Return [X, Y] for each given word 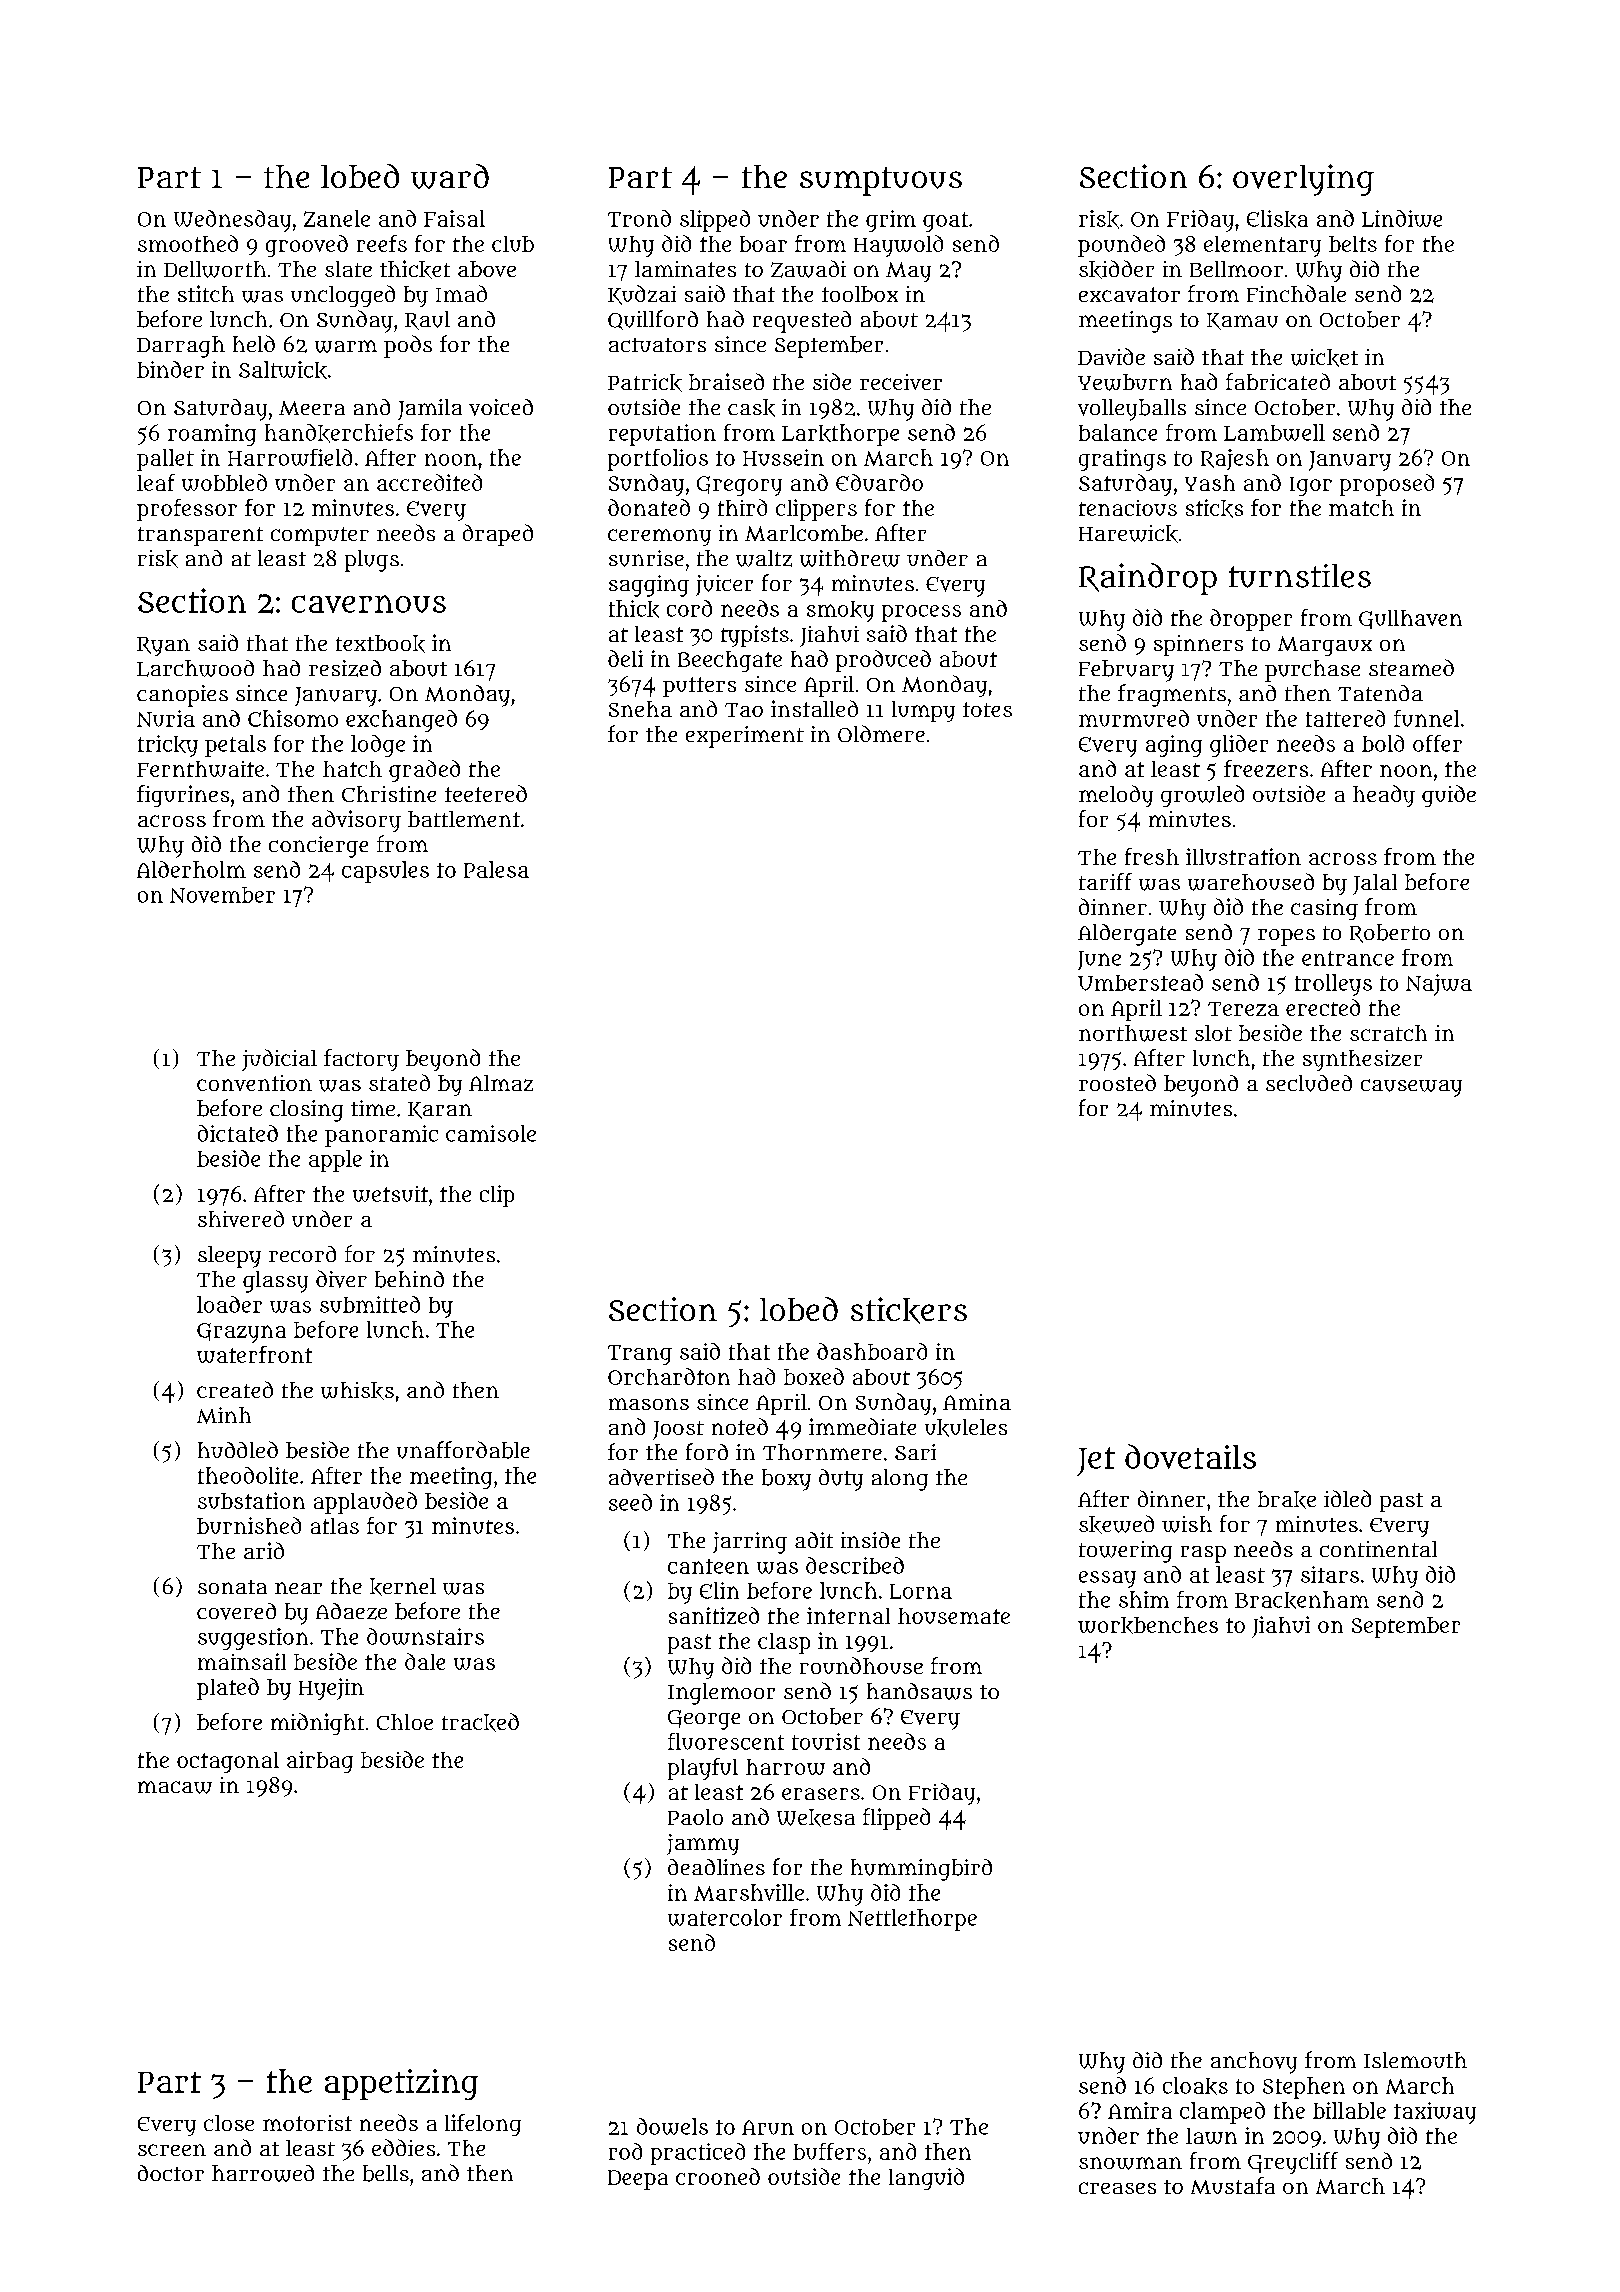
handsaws [919, 1691]
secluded [1309, 1083]
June [1099, 960]
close [229, 2123]
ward [450, 176]
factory [361, 1060]
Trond [639, 218]
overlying [1303, 180]
